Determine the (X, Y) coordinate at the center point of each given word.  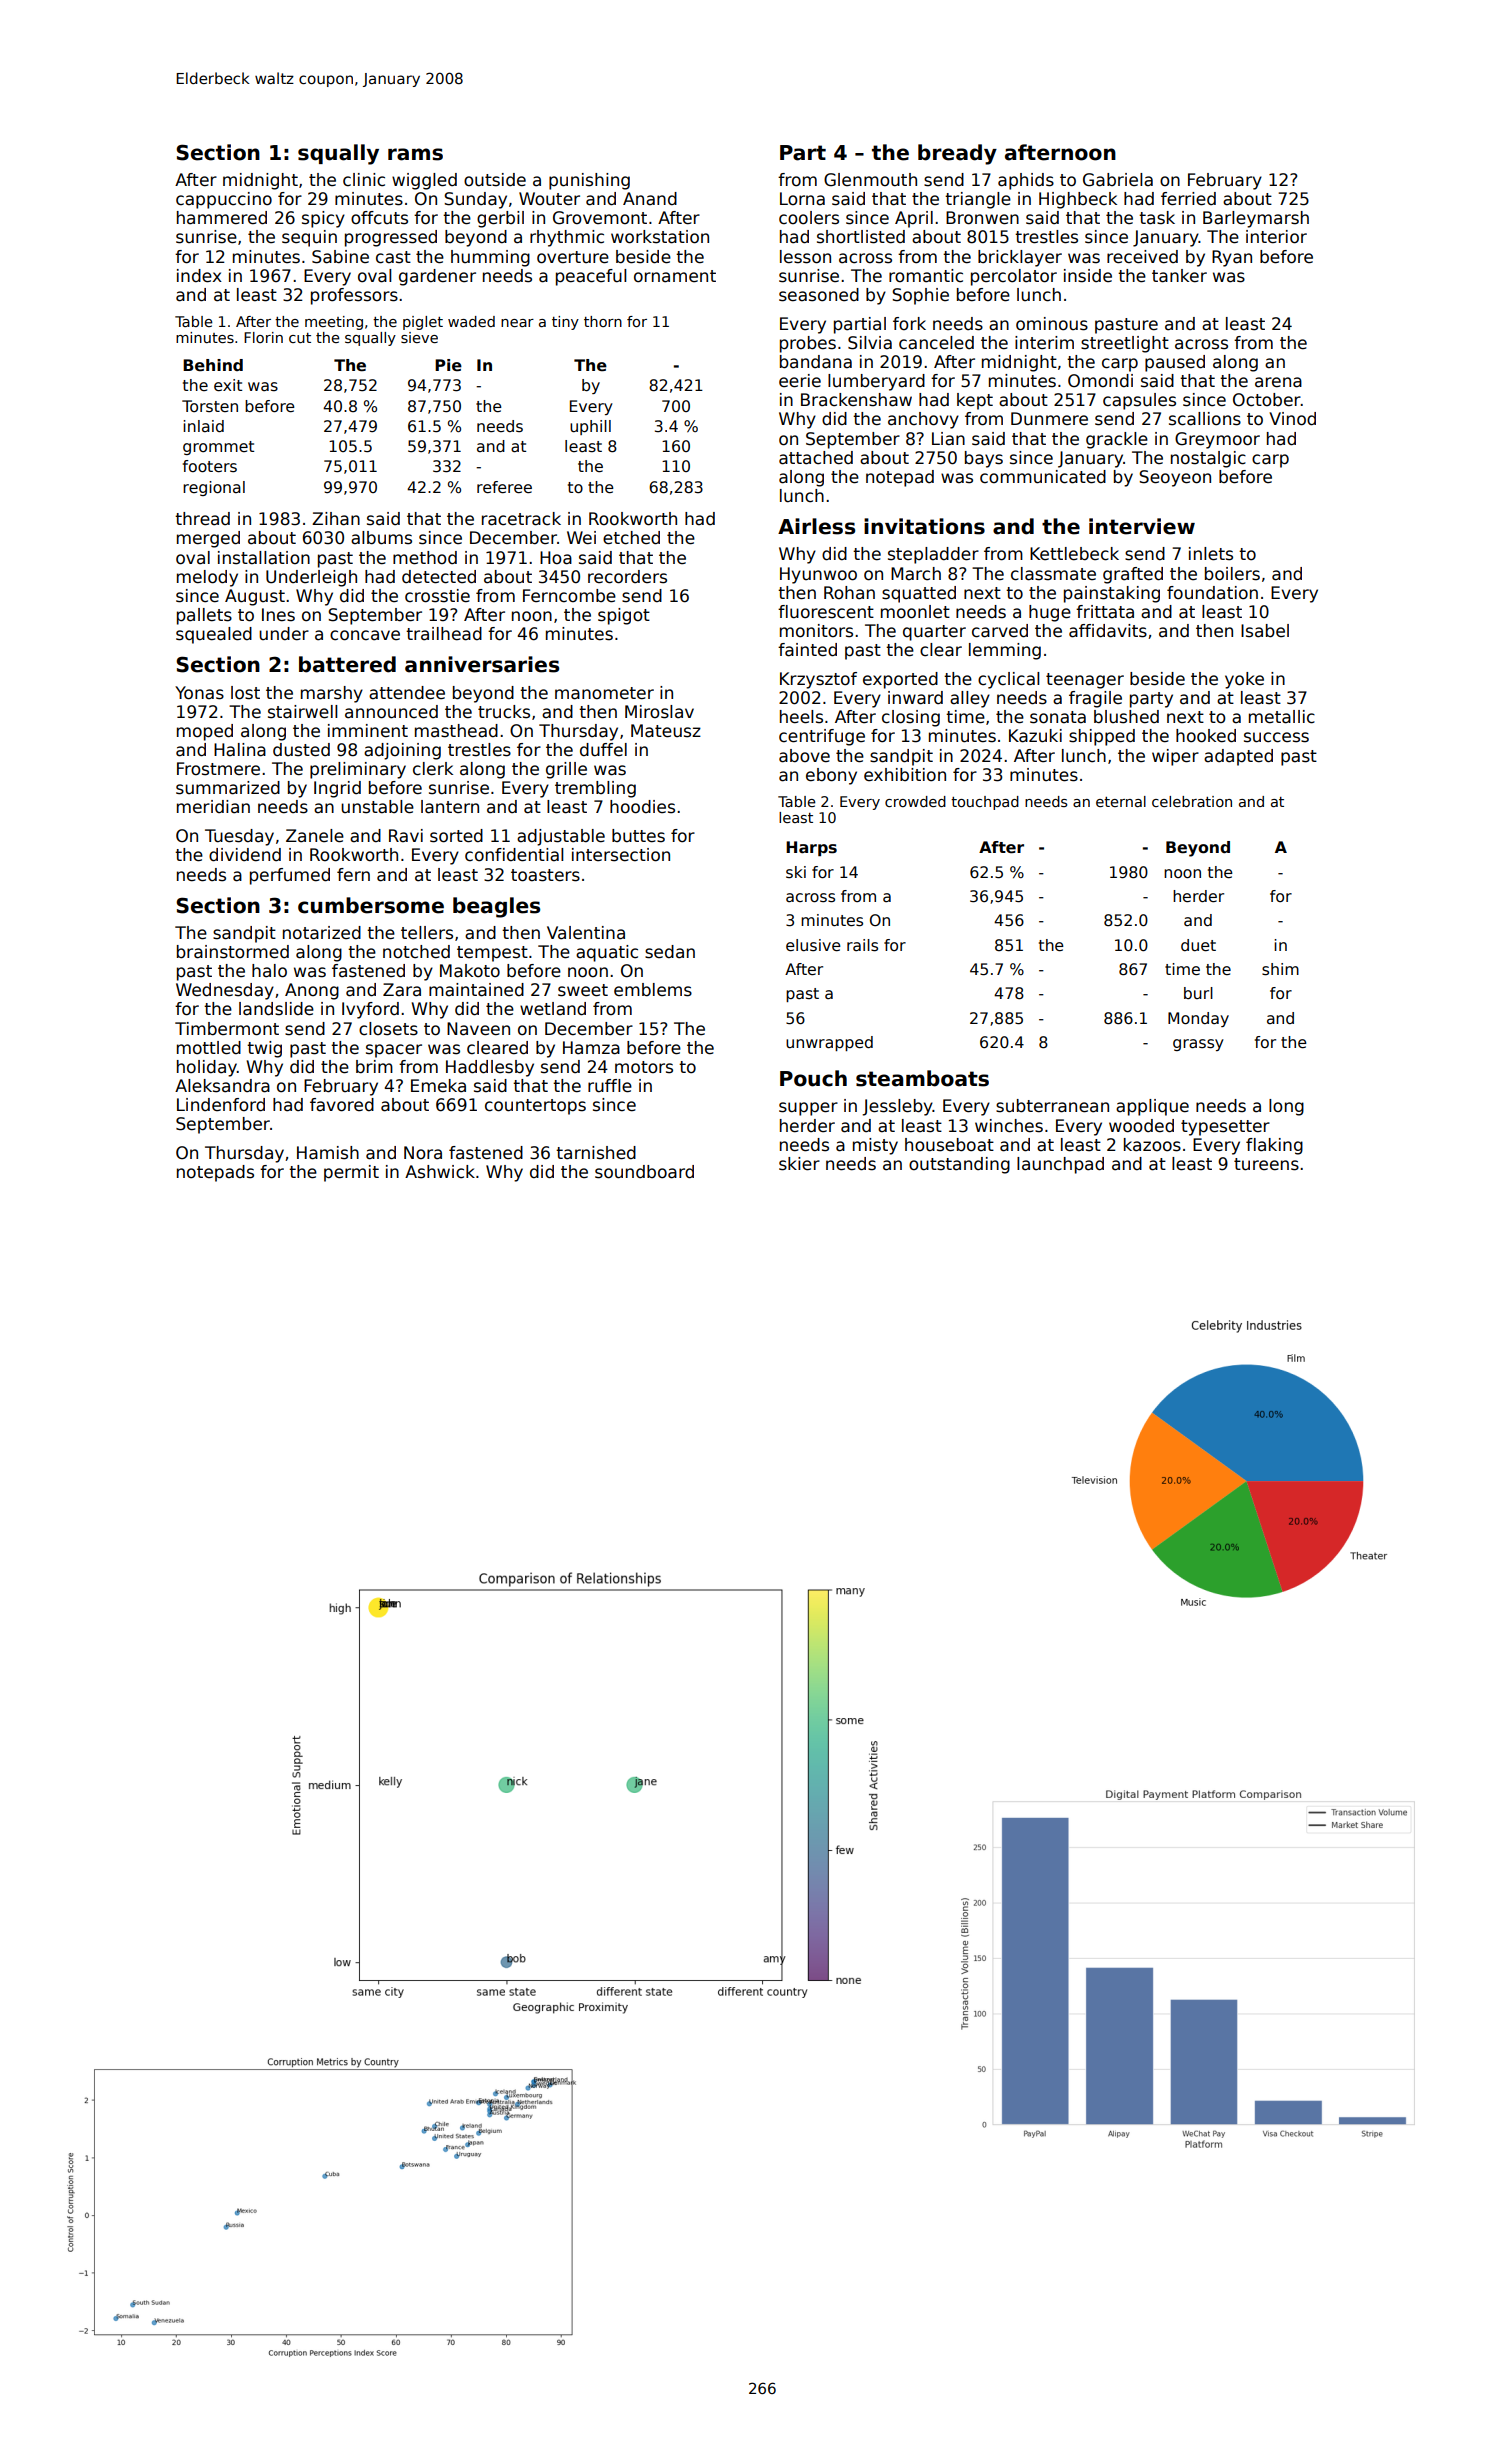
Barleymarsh (1256, 219)
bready (957, 154)
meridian (213, 807)
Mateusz (666, 731)
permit (351, 1173)
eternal (1121, 801)
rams (415, 154)
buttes (638, 836)
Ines (278, 615)
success (1276, 737)
